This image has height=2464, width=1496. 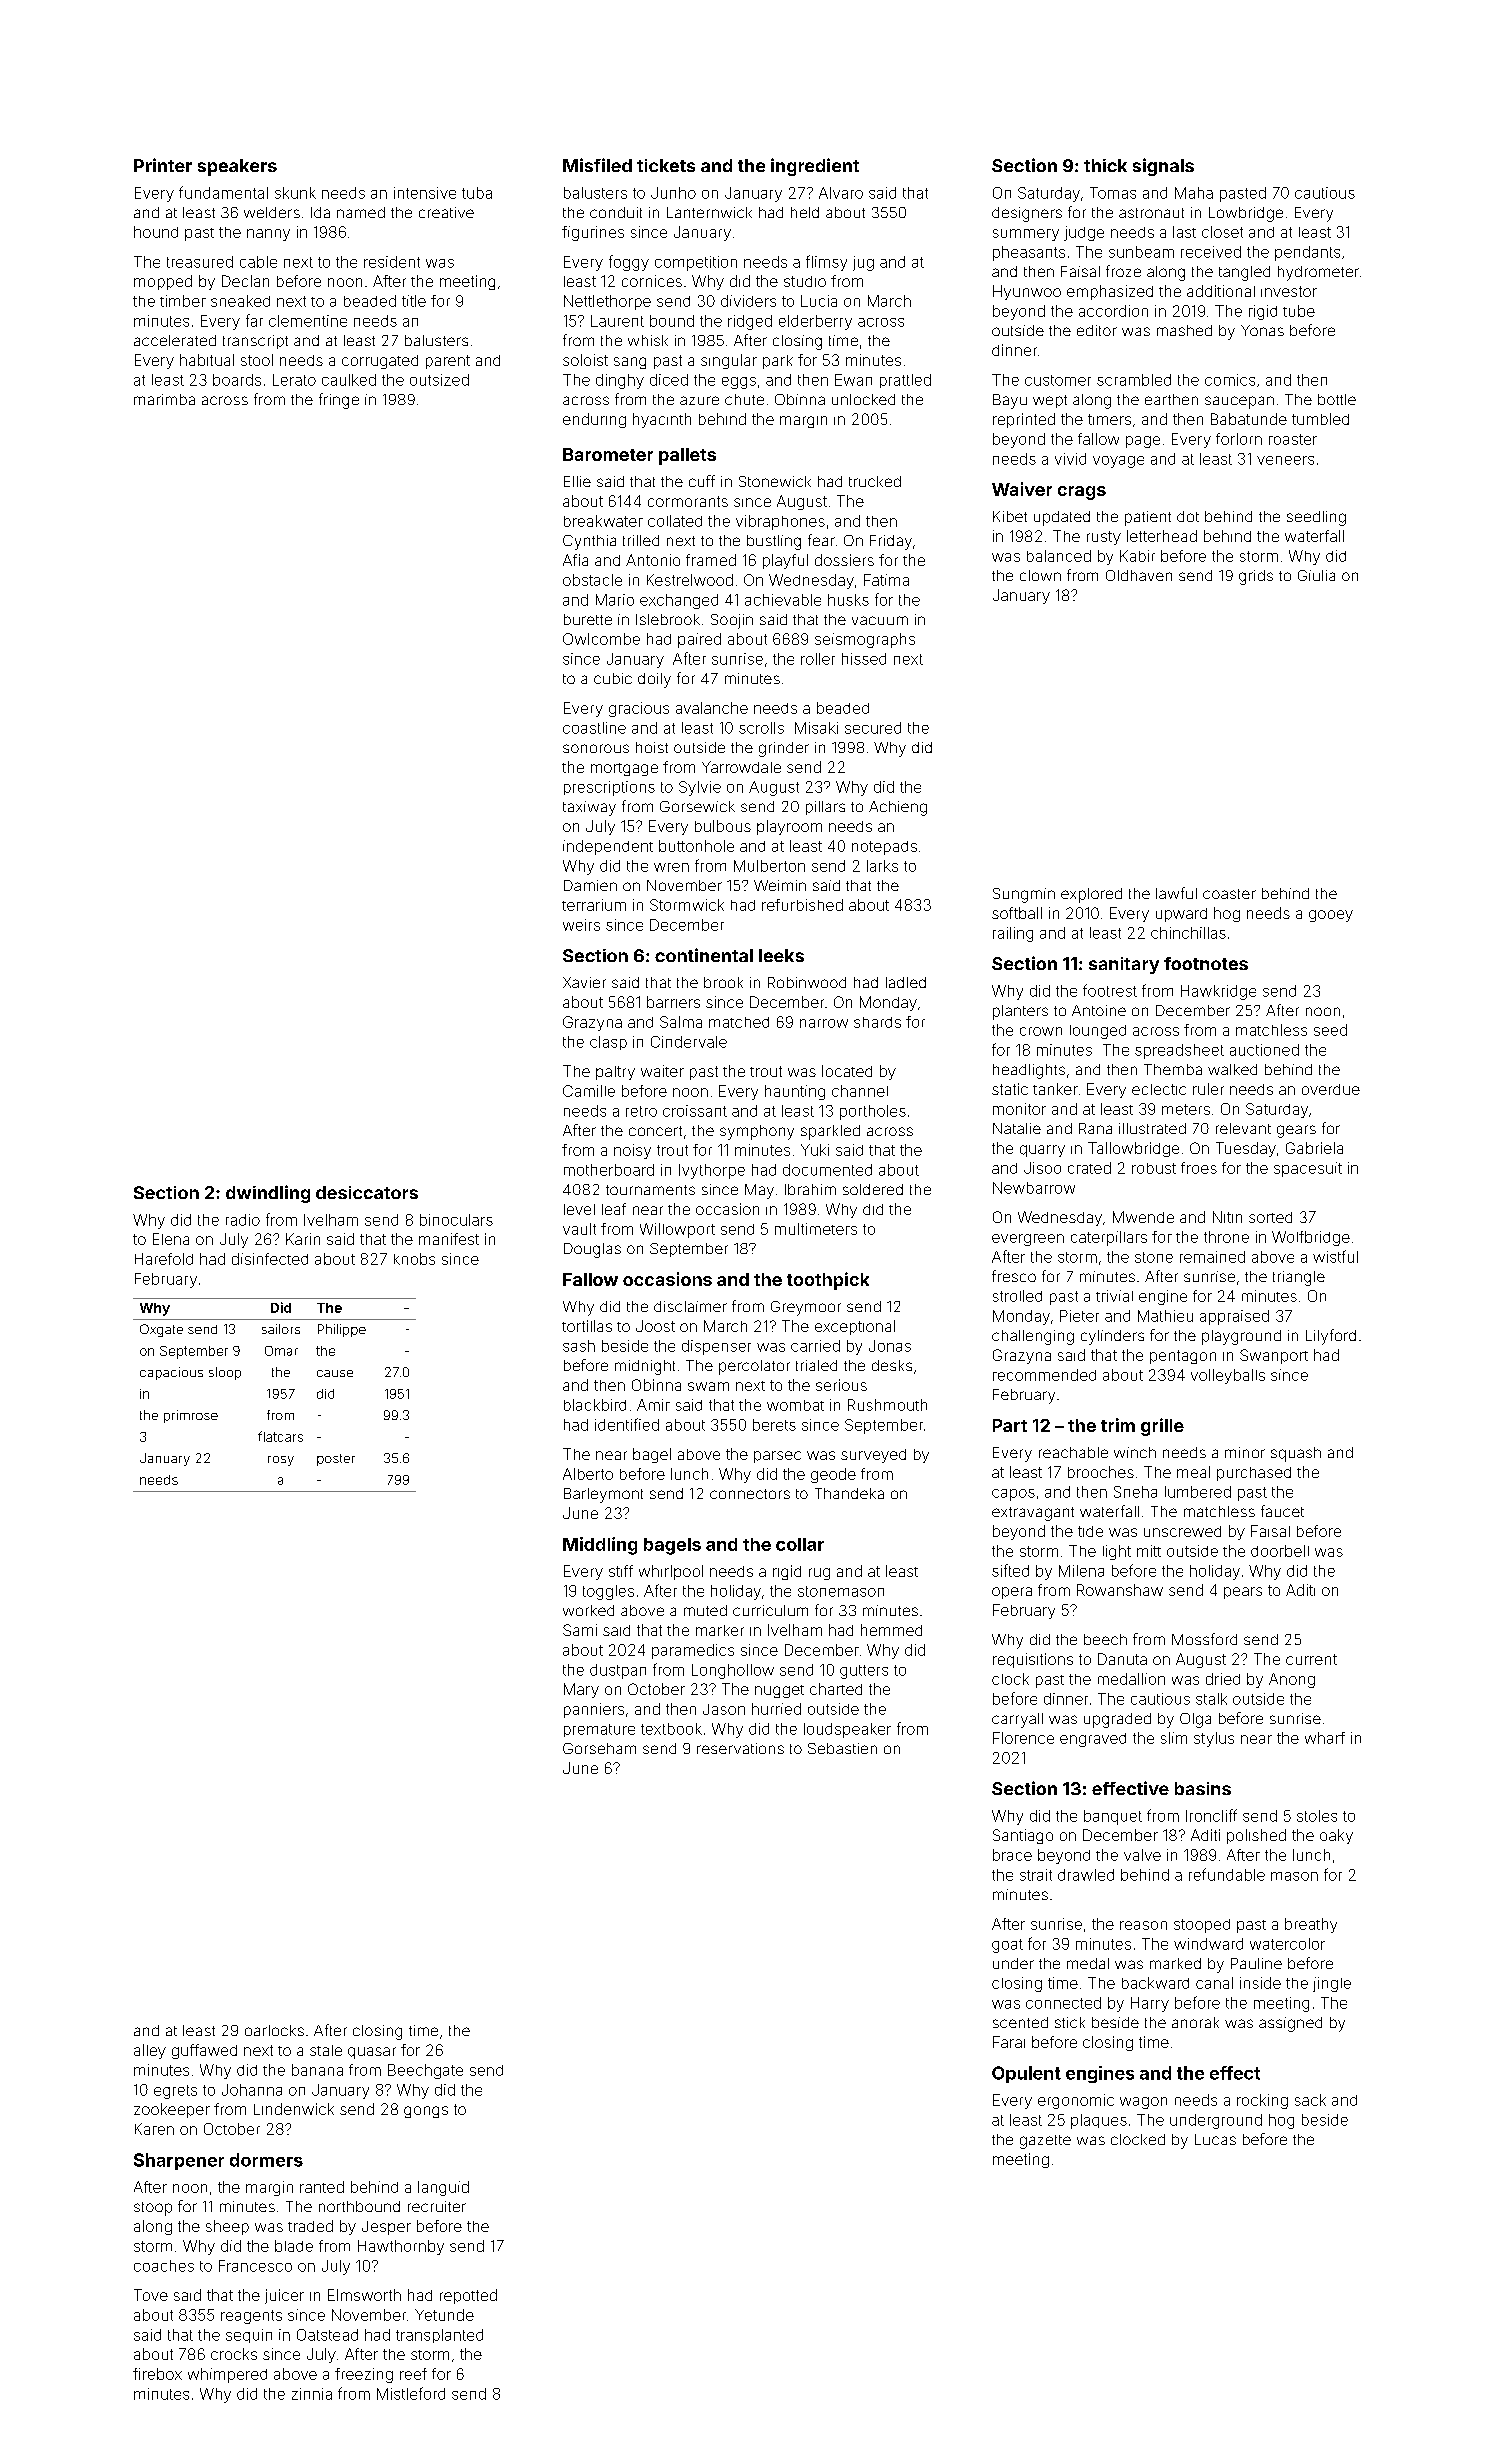 What do you see at coordinates (364, 2375) in the image?
I see `freezing` at bounding box center [364, 2375].
